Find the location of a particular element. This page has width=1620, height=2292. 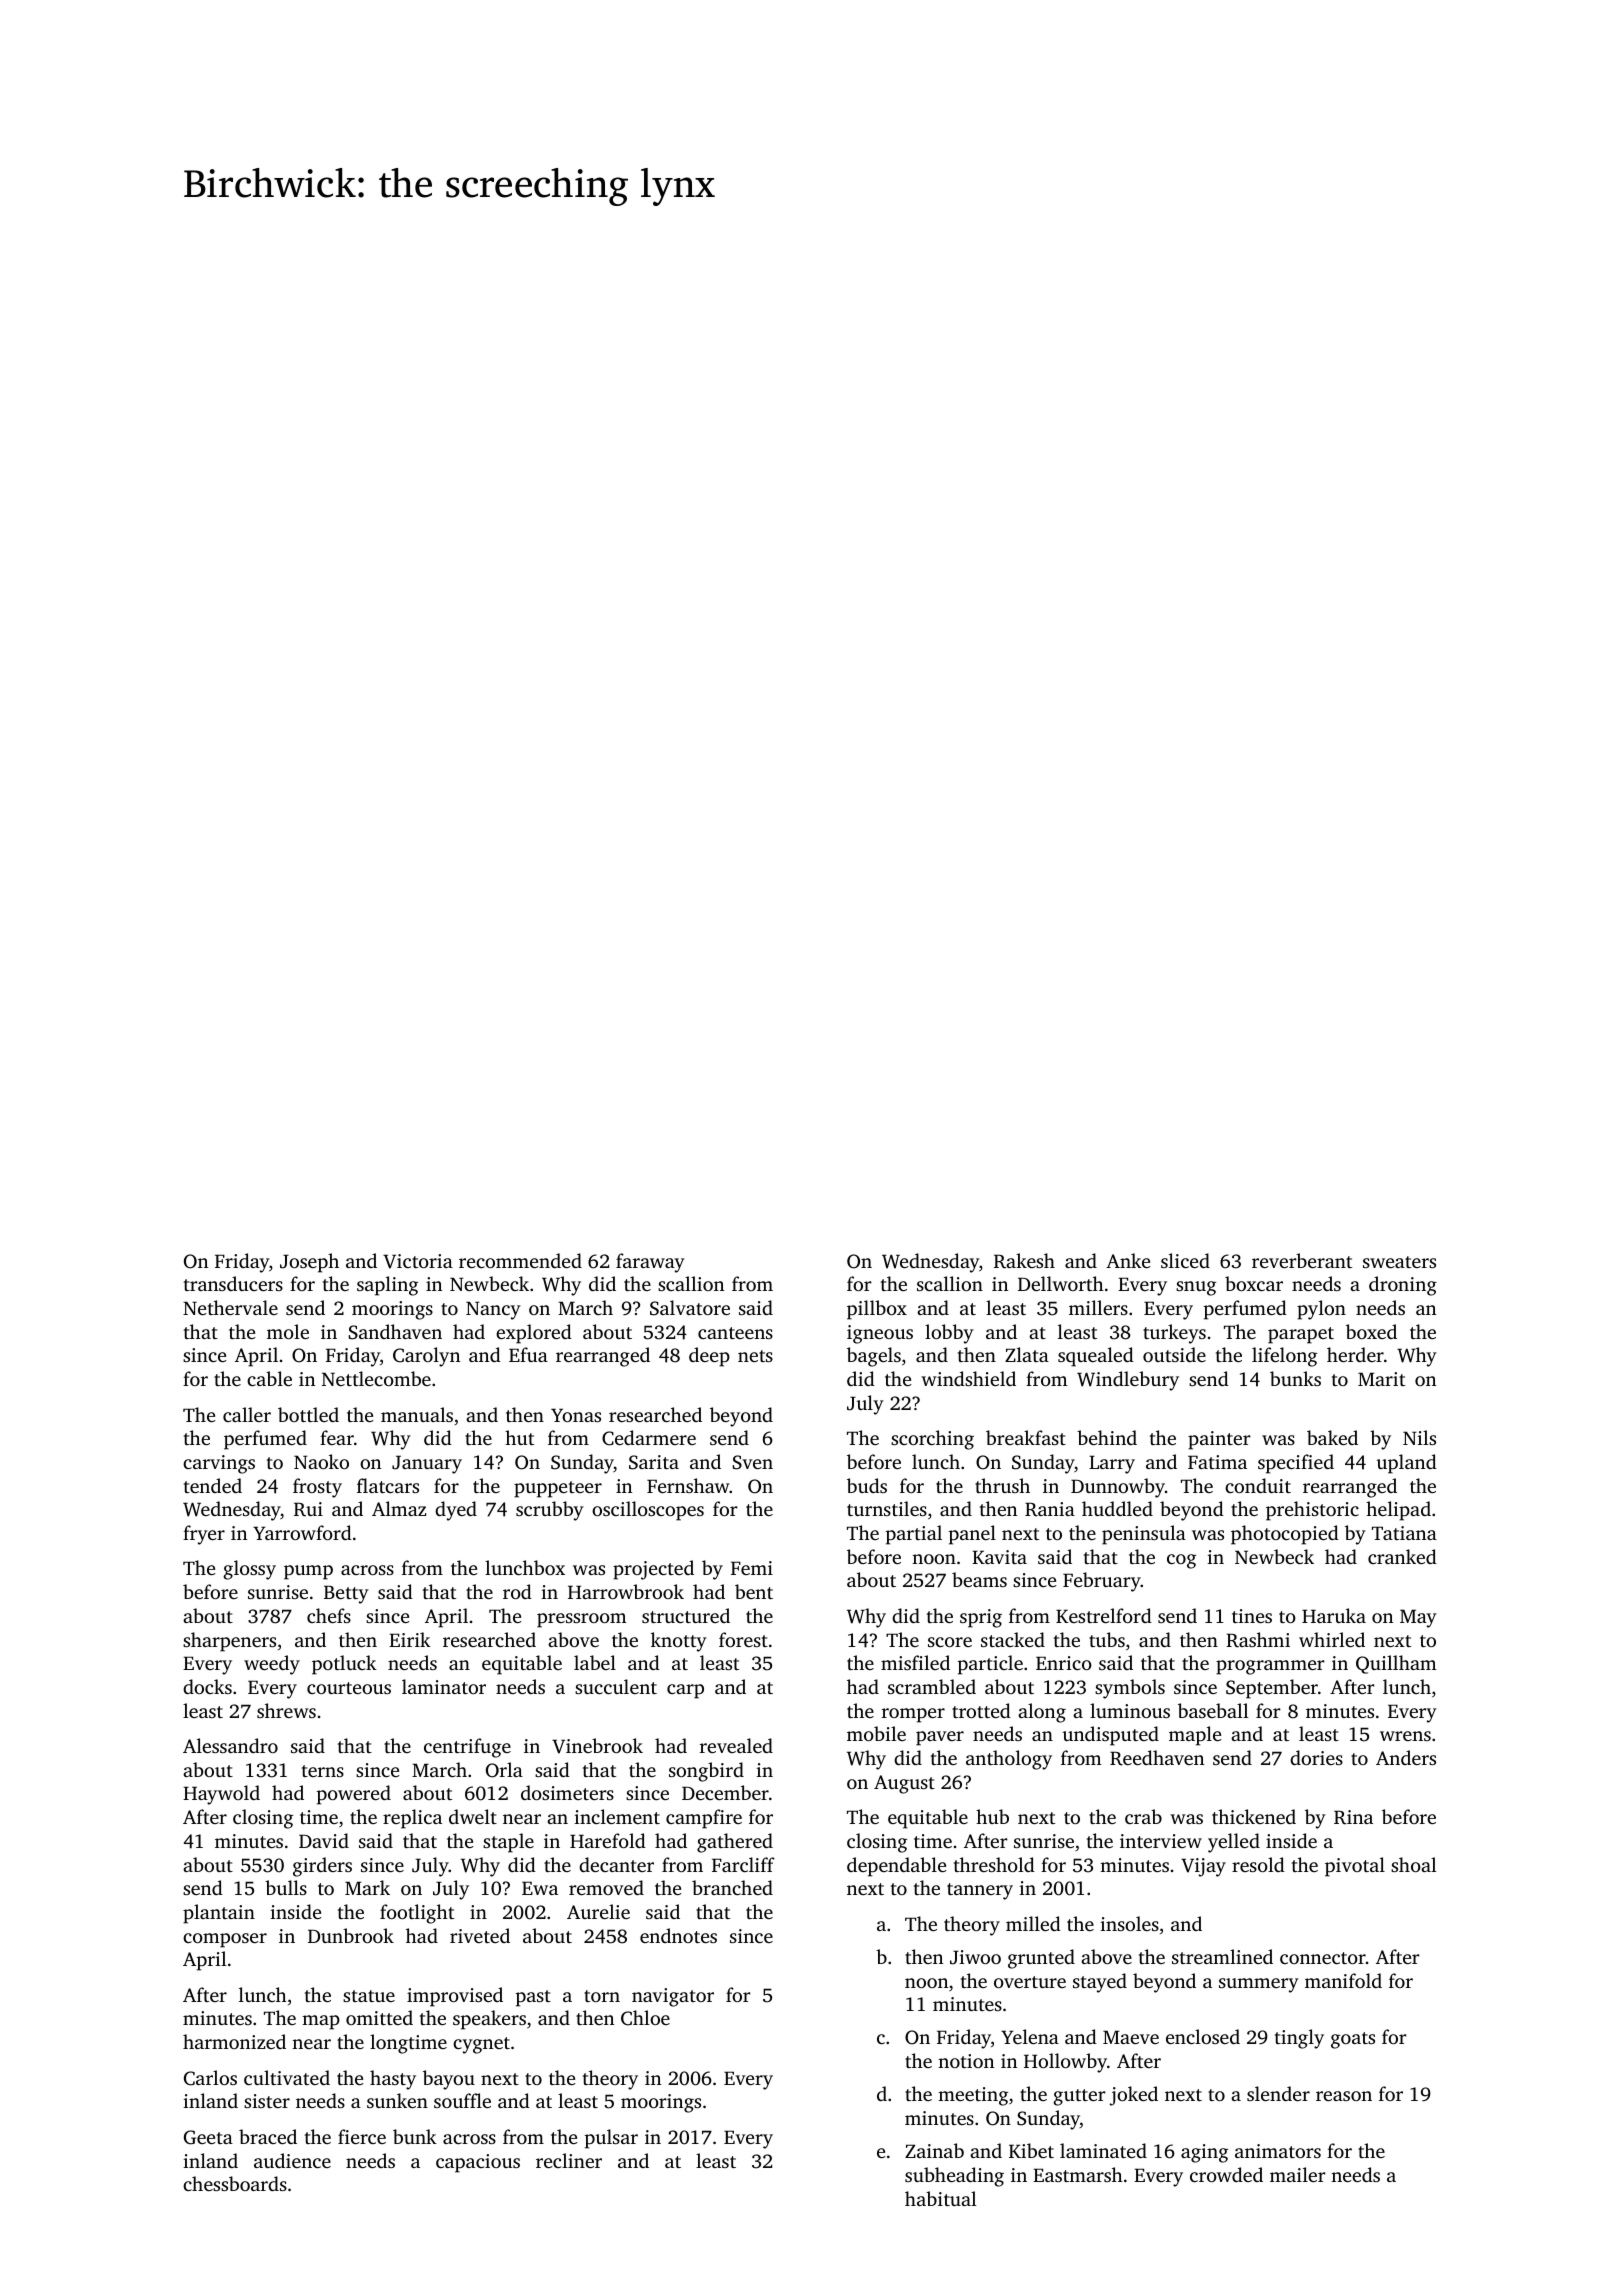

specified is located at coordinates (1296, 1464).
